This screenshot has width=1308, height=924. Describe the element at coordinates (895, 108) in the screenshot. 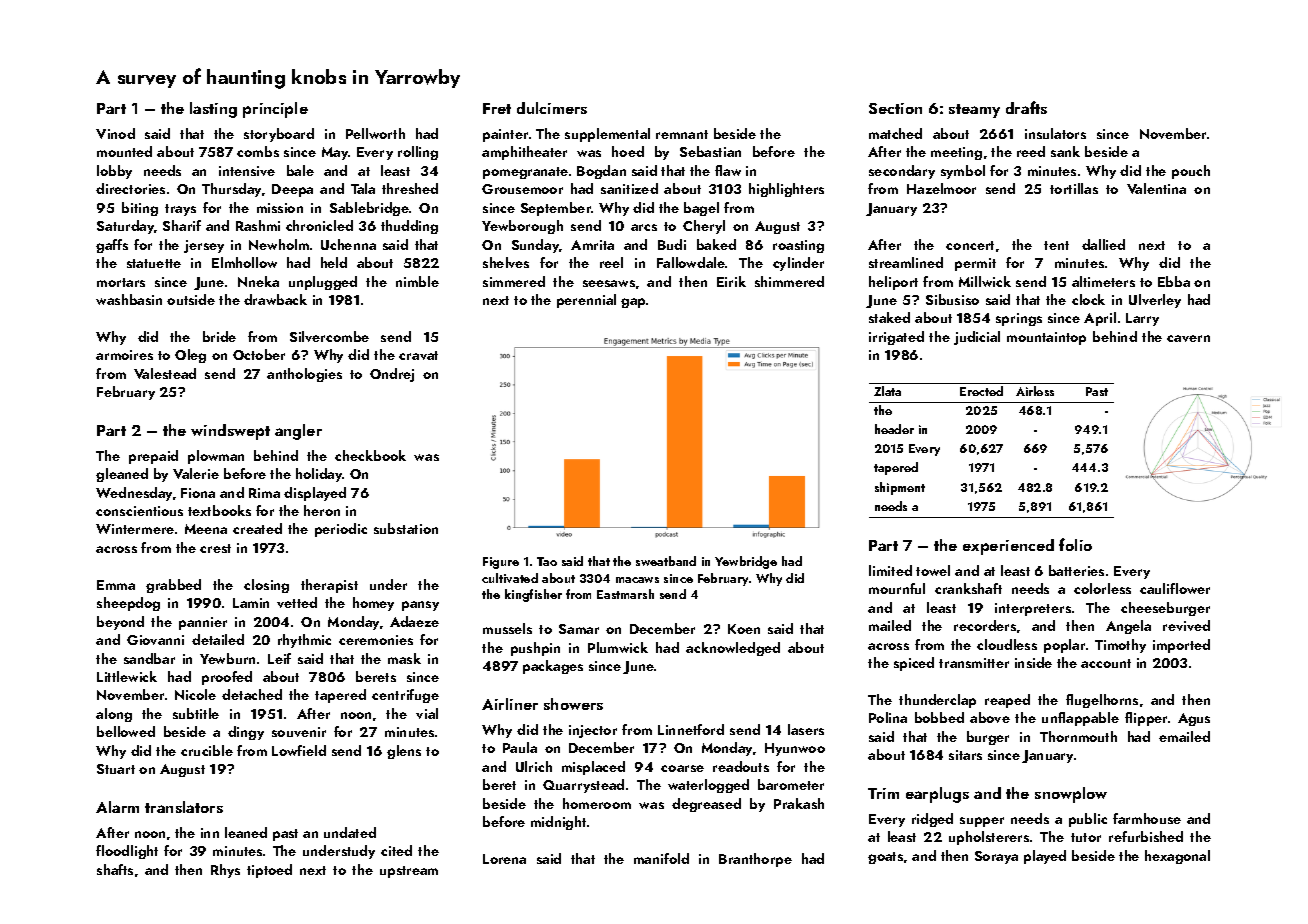

I see `Section` at that location.
